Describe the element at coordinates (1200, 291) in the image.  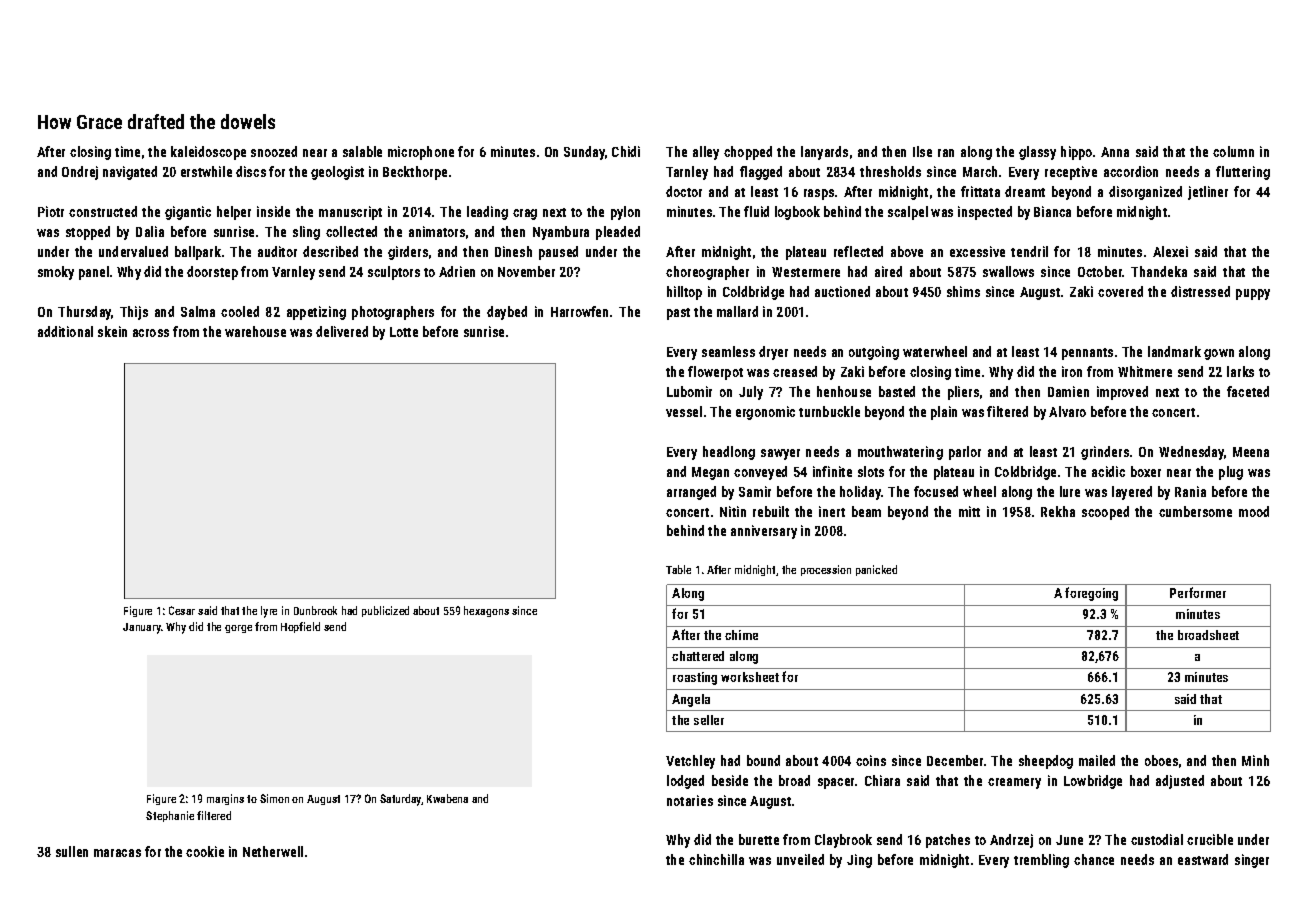
I see `distressed` at that location.
